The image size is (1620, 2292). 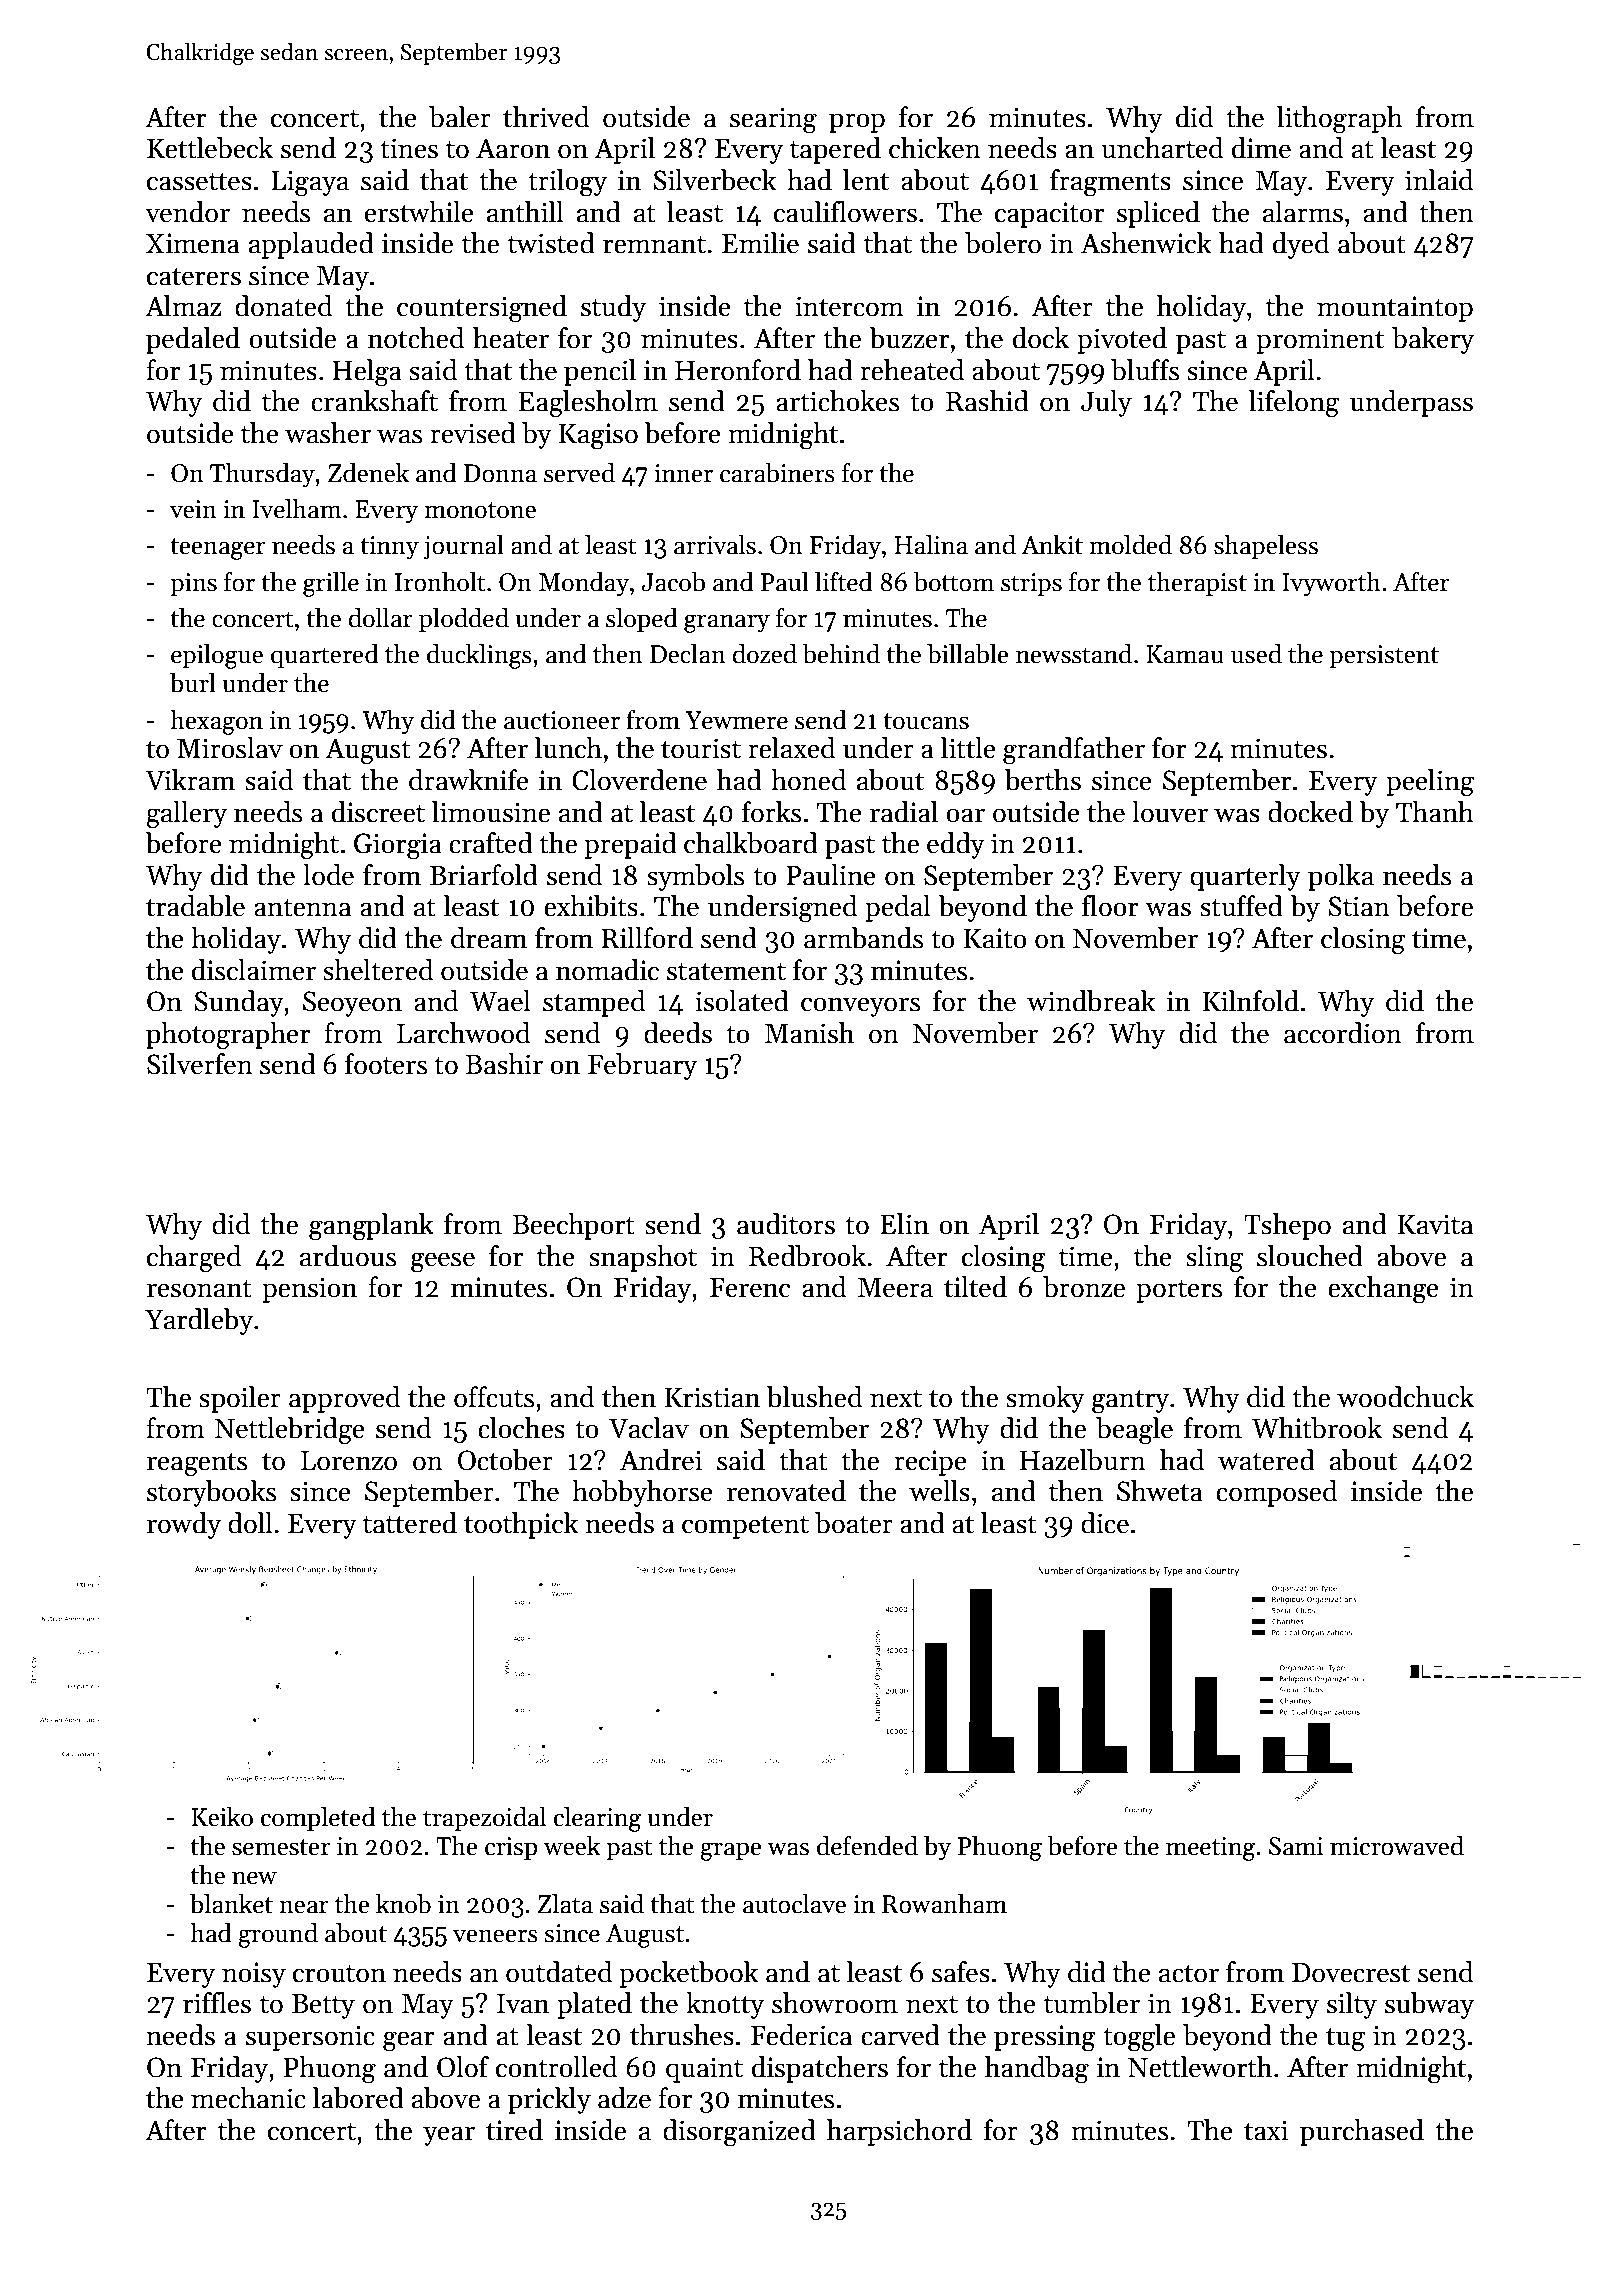 I want to click on forks, so click(x=771, y=812).
